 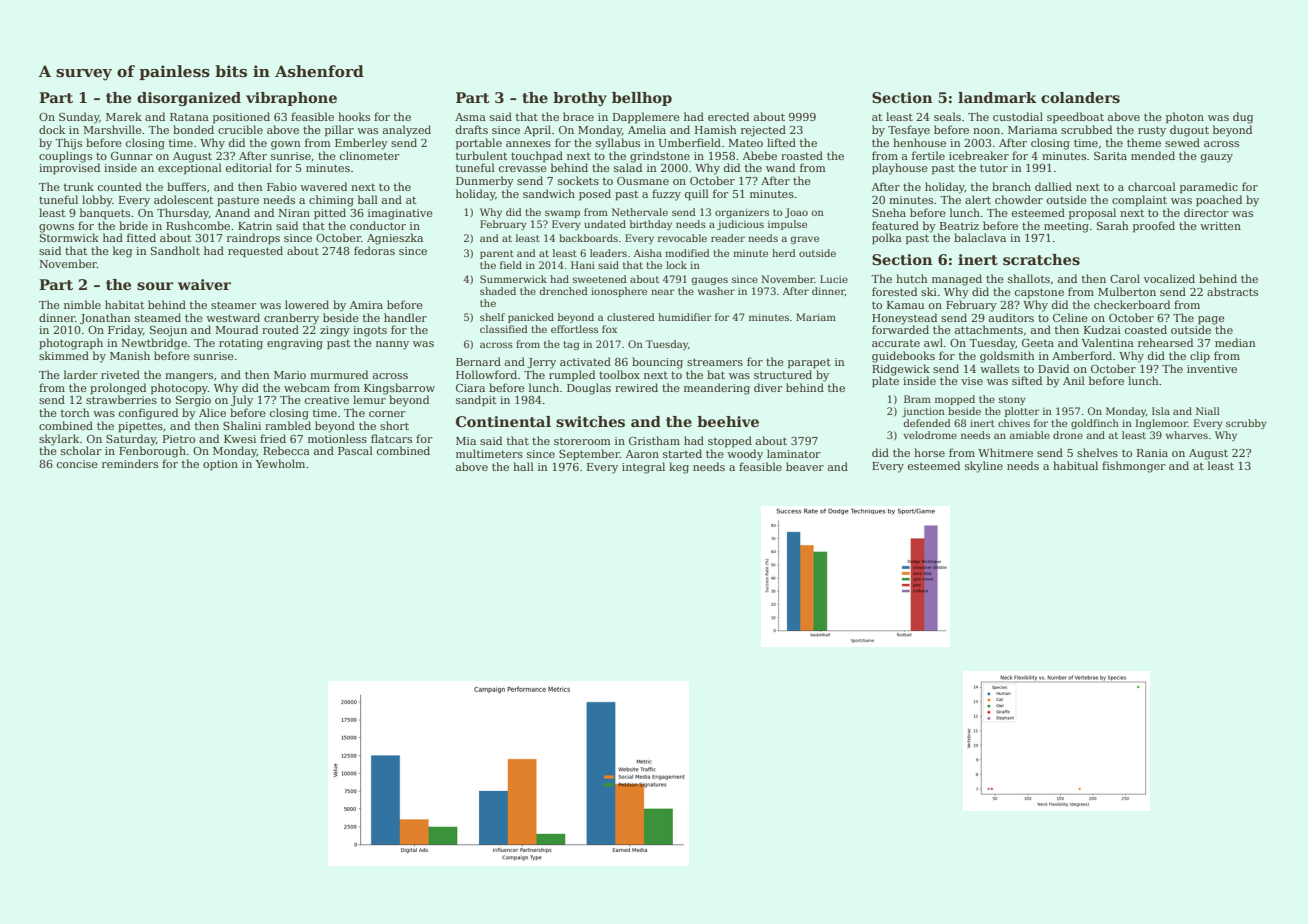 I want to click on drenched, so click(x=563, y=291).
